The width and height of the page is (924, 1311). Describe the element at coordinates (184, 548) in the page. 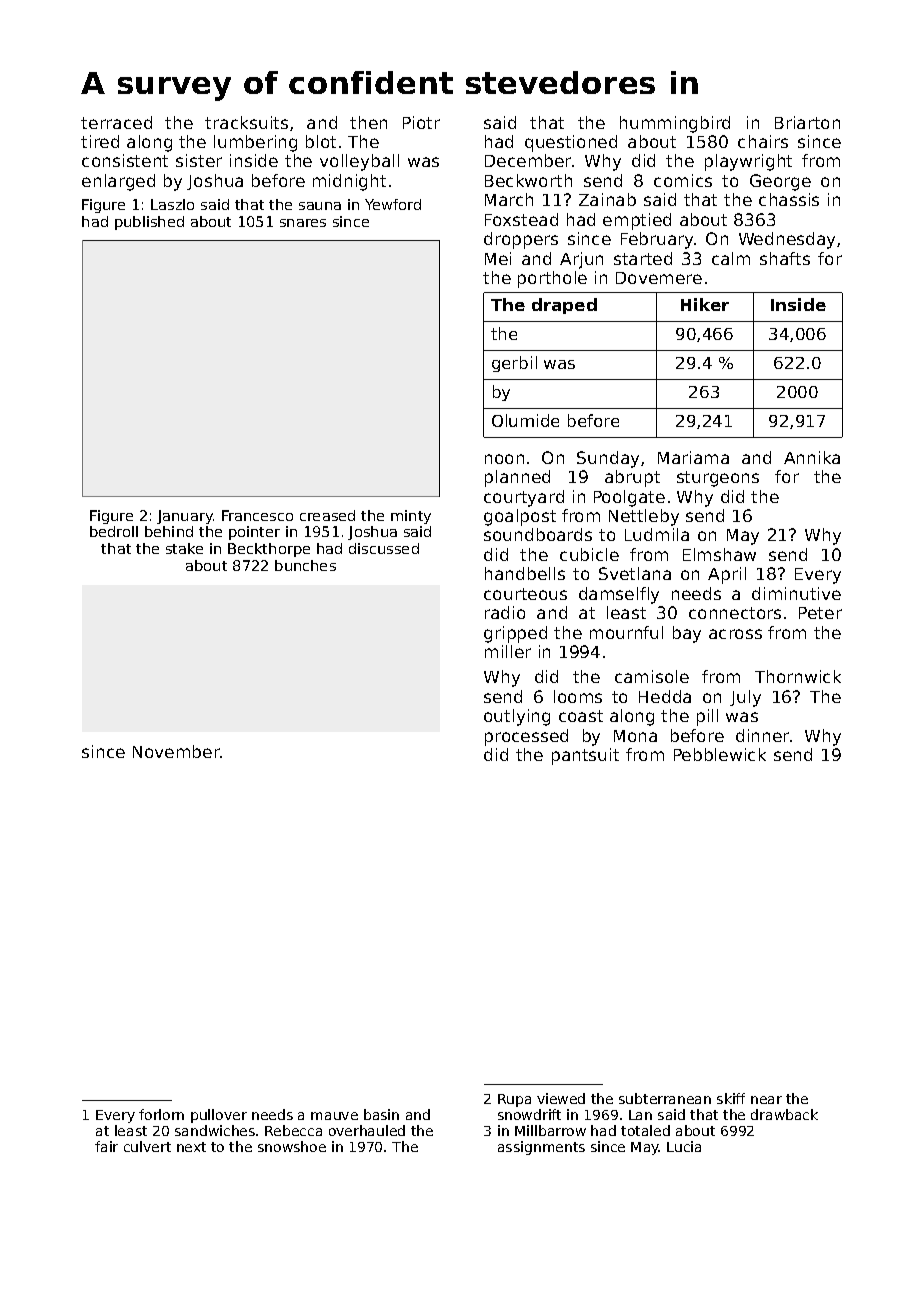

I see `stake` at that location.
